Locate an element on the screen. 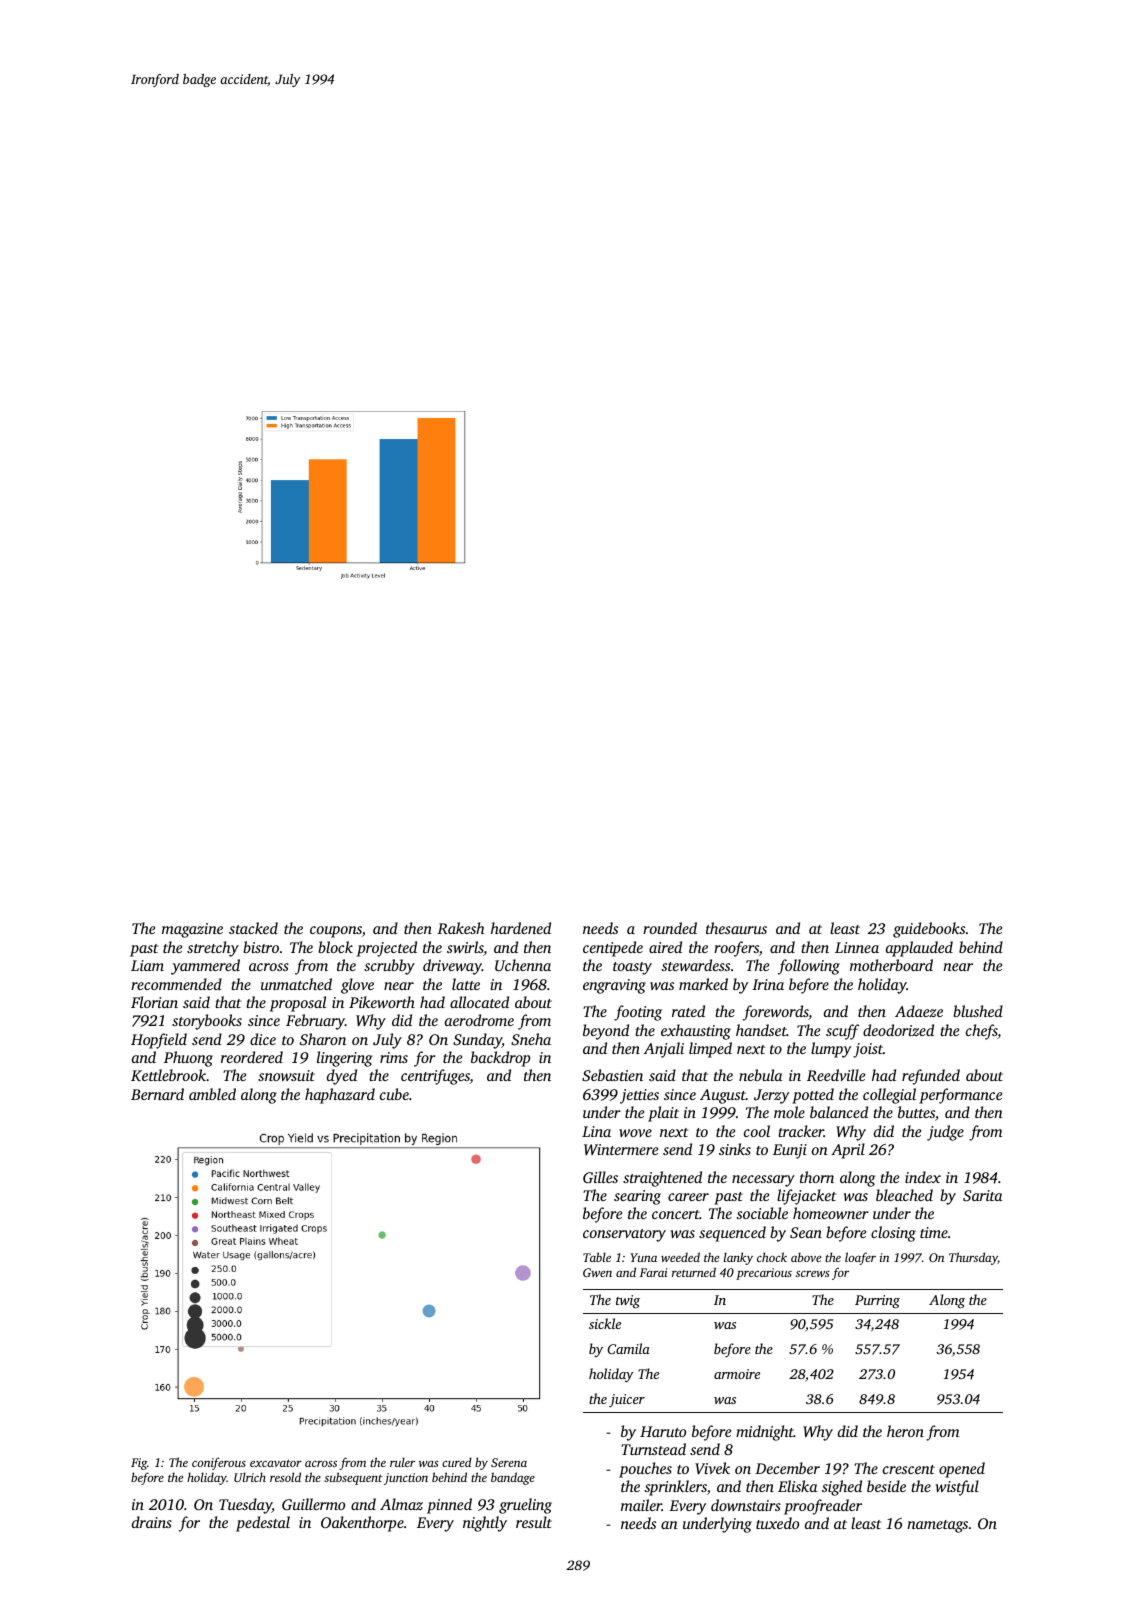 Image resolution: width=1134 pixels, height=1603 pixels. Liam is located at coordinates (147, 965).
